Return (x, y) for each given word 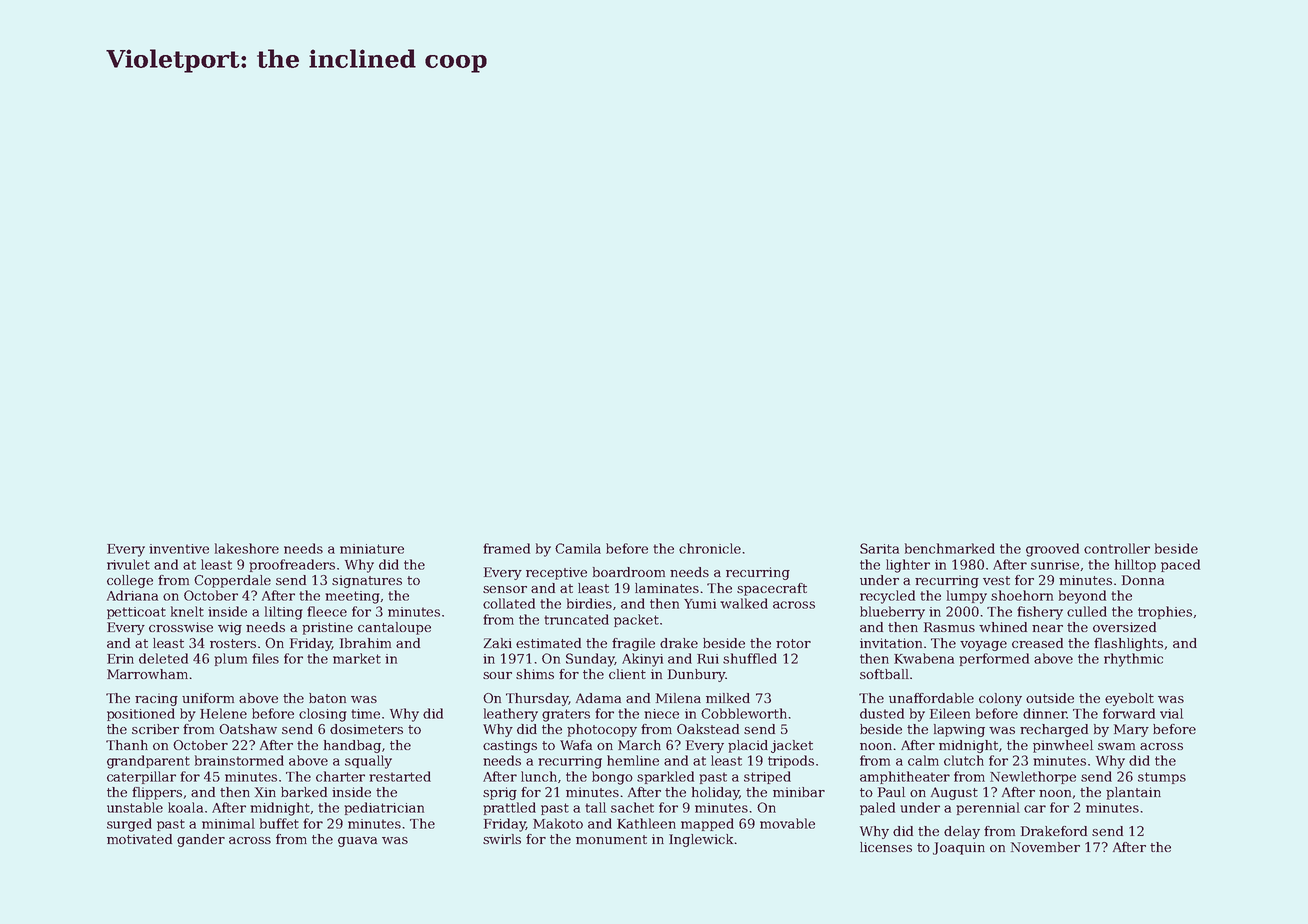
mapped (707, 824)
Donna (1143, 580)
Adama (598, 698)
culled (1087, 611)
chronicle (710, 548)
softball (884, 674)
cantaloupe (394, 628)
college (130, 581)
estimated (548, 643)
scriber (155, 729)
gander (201, 840)
